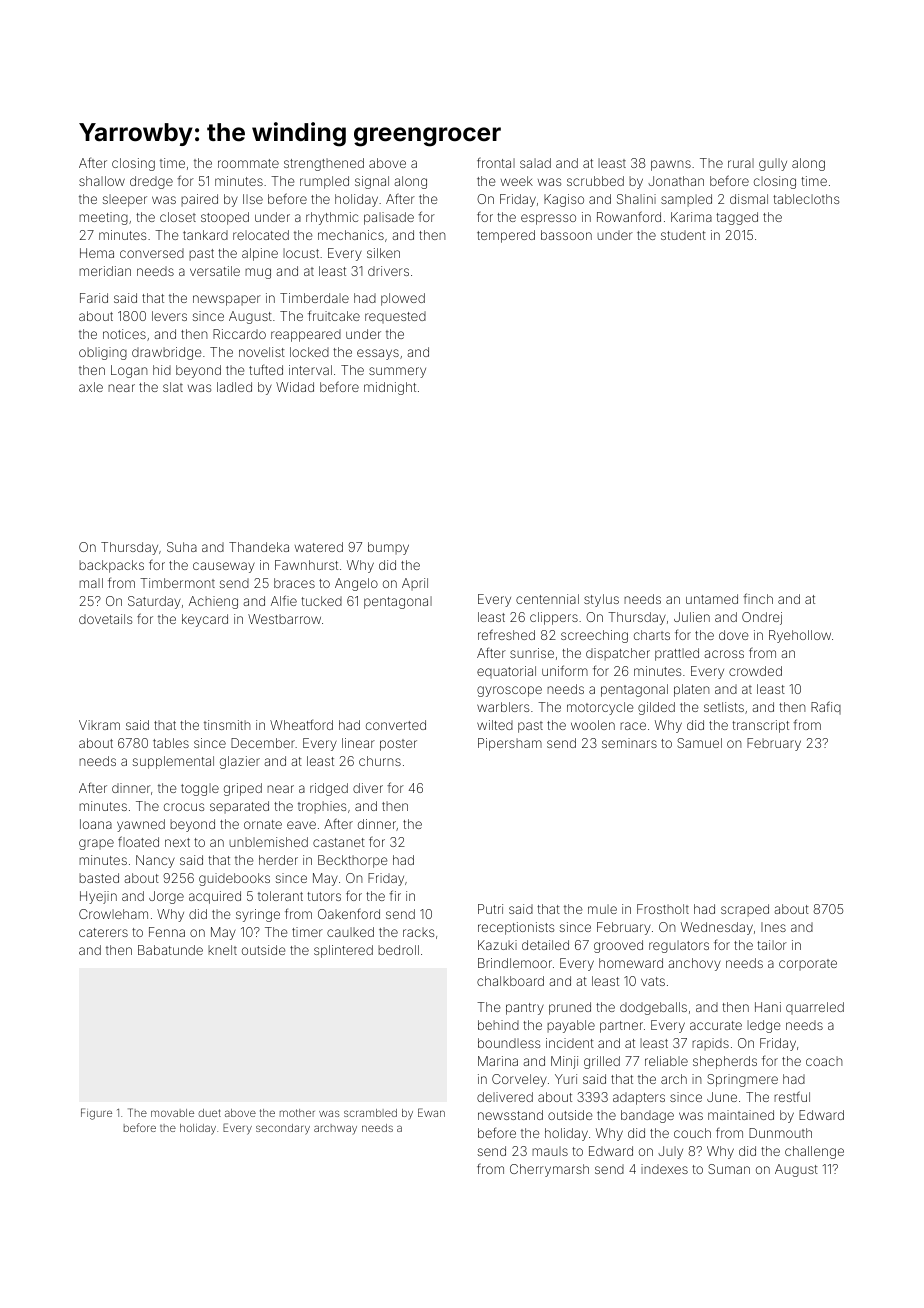  Describe the element at coordinates (397, 372) in the screenshot. I see `summery` at that location.
